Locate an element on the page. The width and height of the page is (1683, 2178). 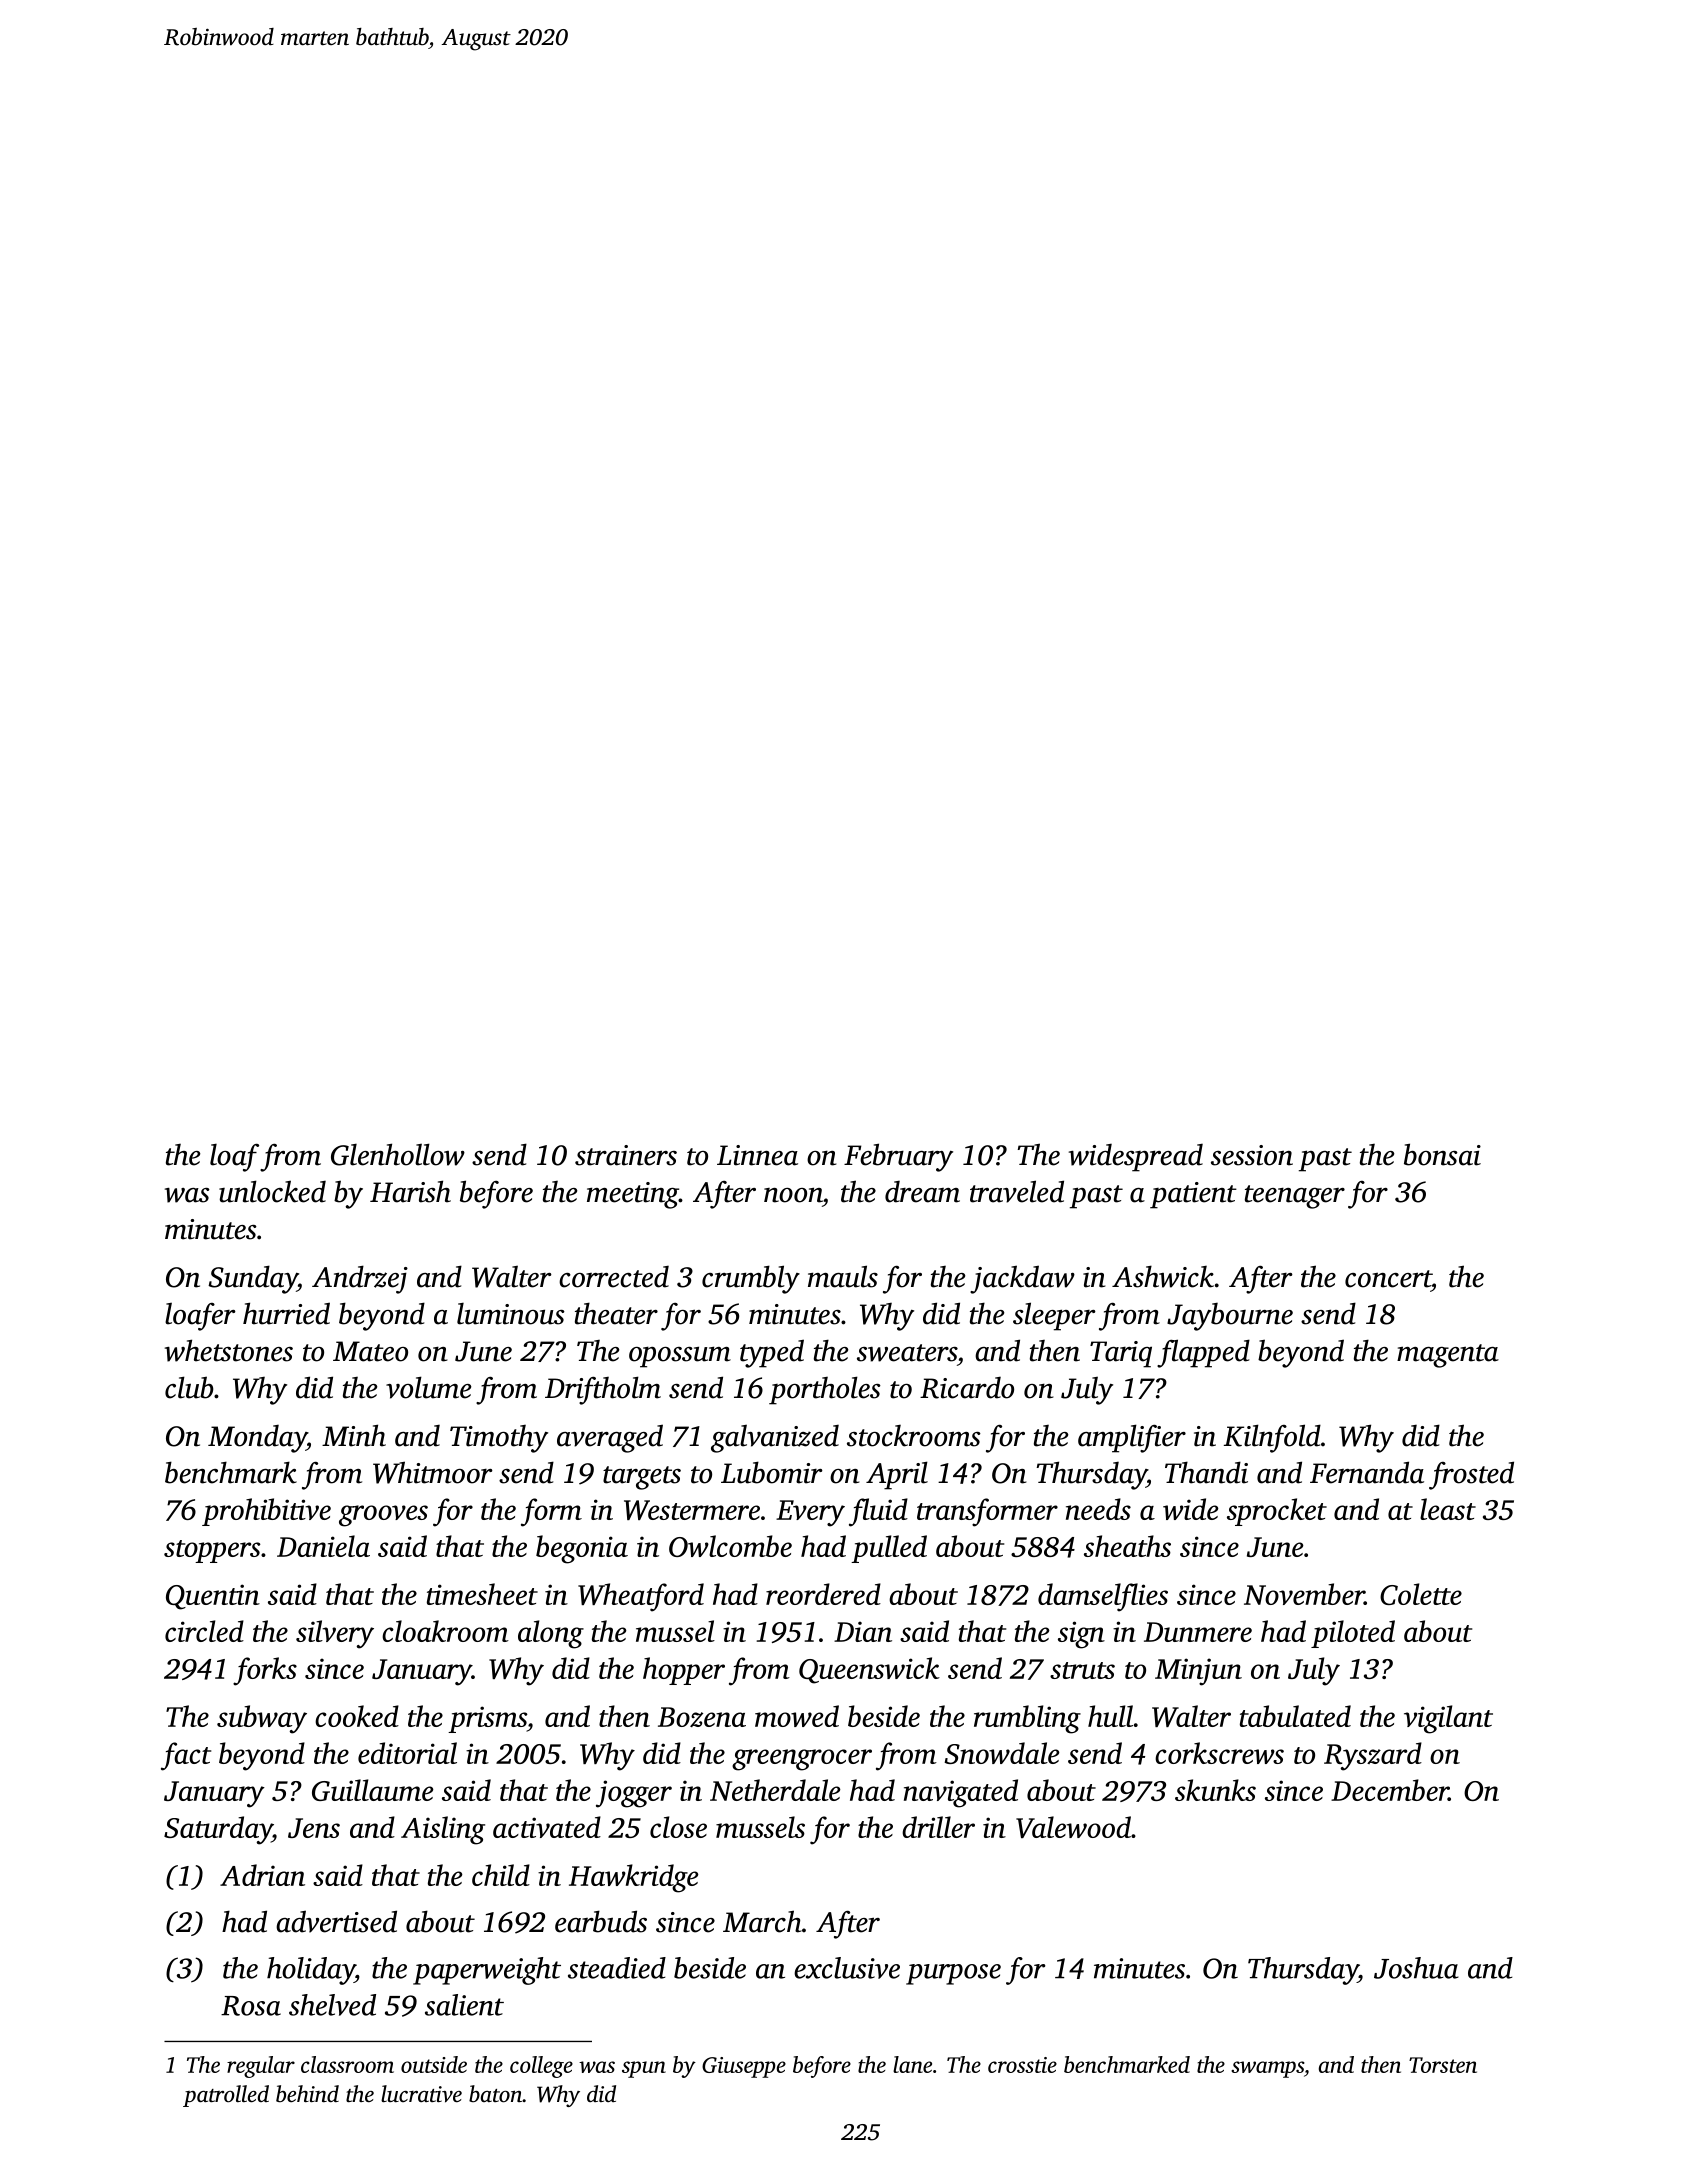
strainers is located at coordinates (626, 1155).
